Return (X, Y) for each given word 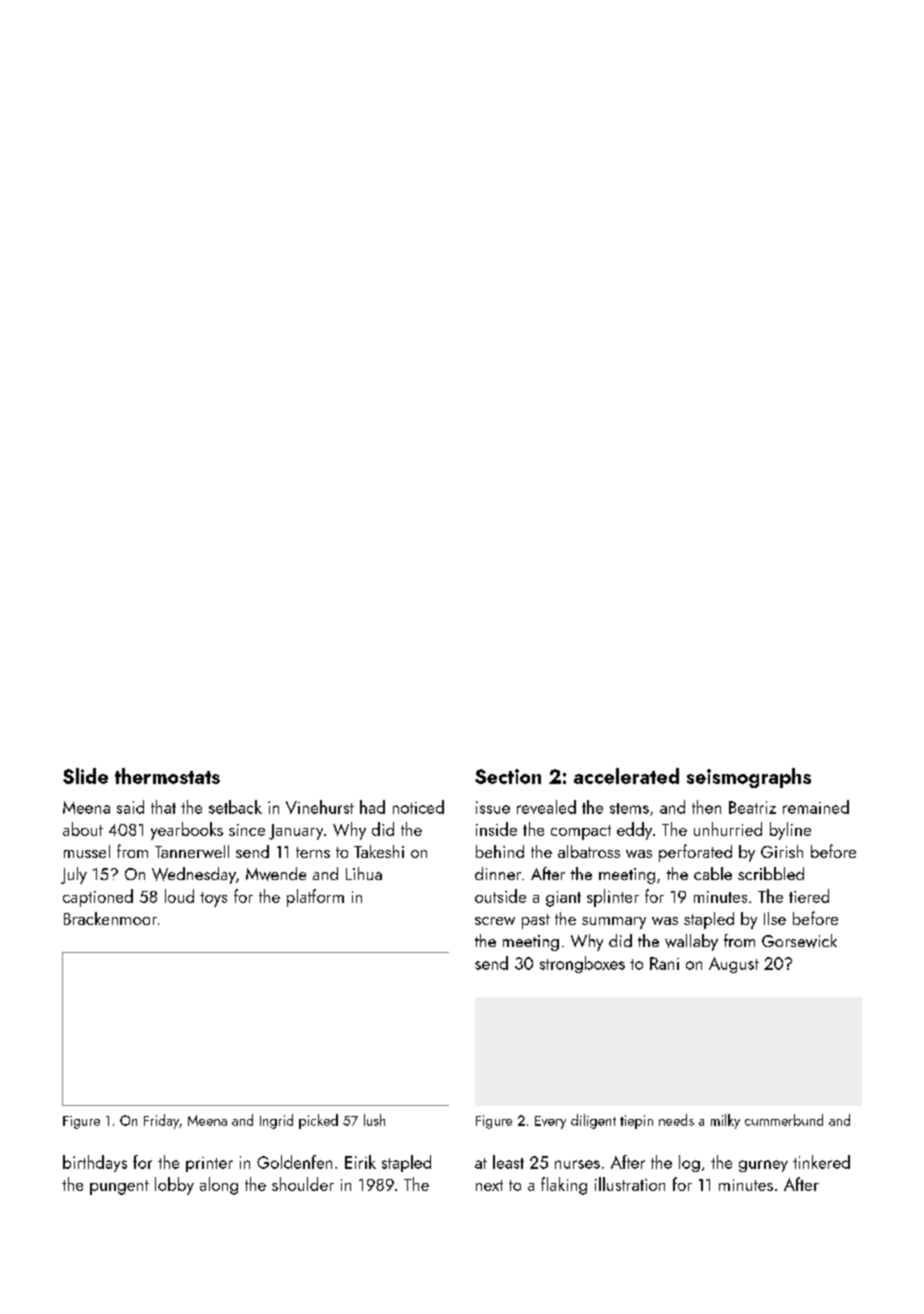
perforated (695, 853)
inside (496, 829)
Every (550, 1122)
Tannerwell (192, 851)
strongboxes (582, 964)
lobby (174, 1186)
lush (374, 1120)
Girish (782, 851)
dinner (498, 873)
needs (676, 1120)
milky (725, 1121)
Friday (161, 1121)
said (130, 807)
